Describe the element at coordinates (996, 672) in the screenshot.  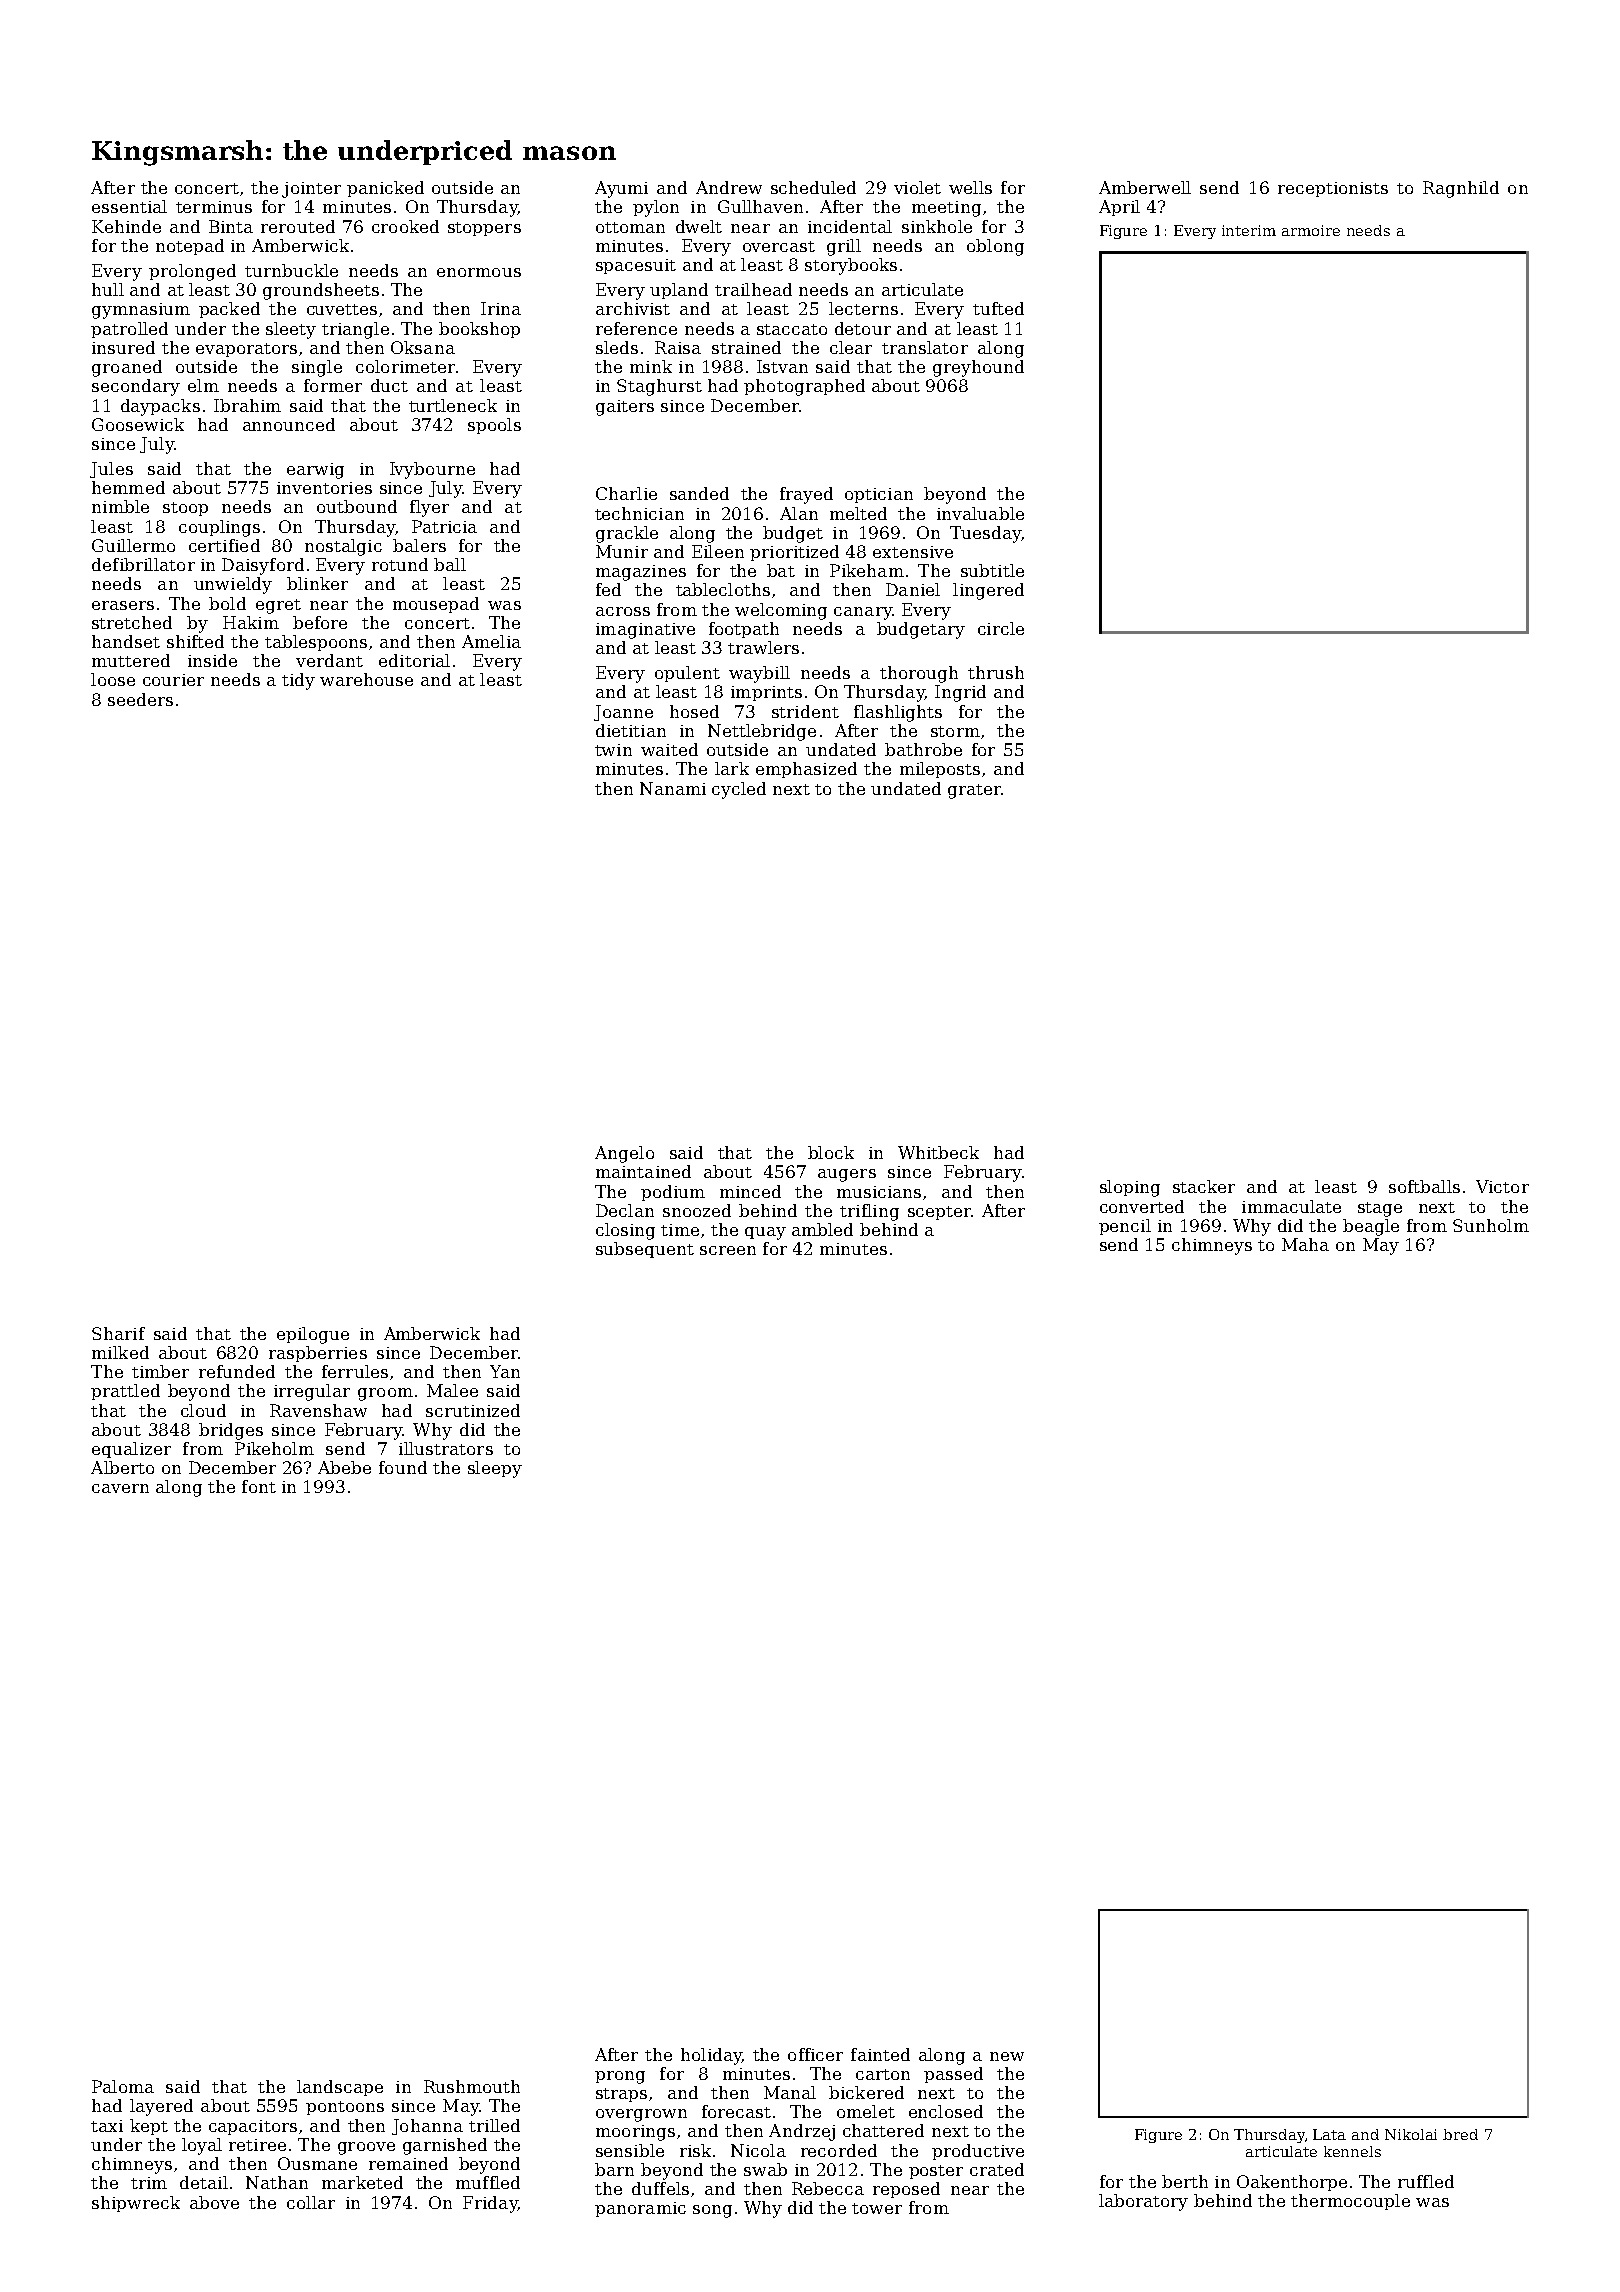
I see `thrush` at that location.
